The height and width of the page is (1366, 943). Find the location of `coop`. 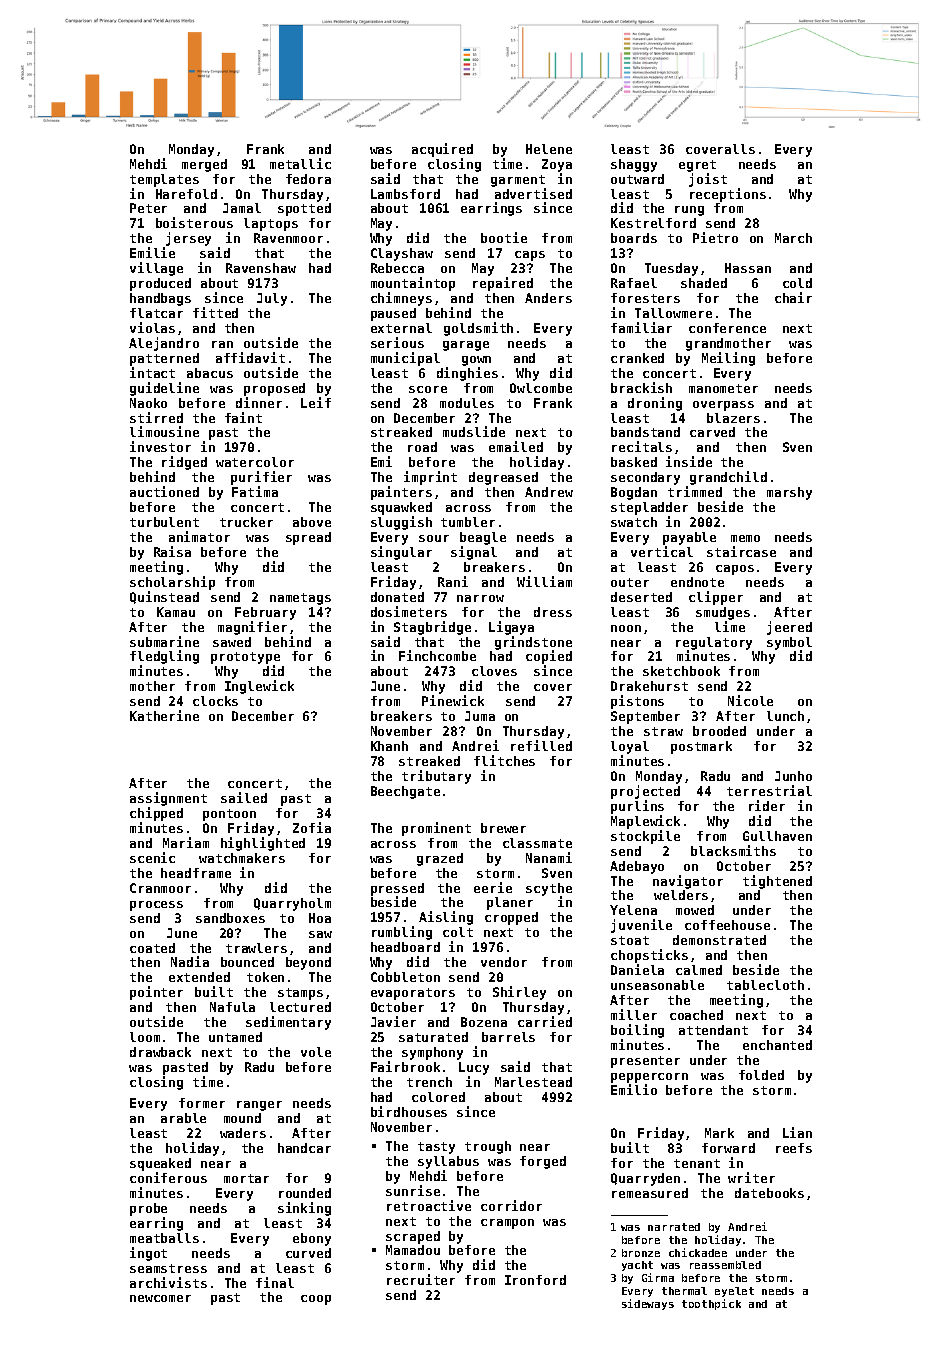

coop is located at coordinates (316, 1300).
